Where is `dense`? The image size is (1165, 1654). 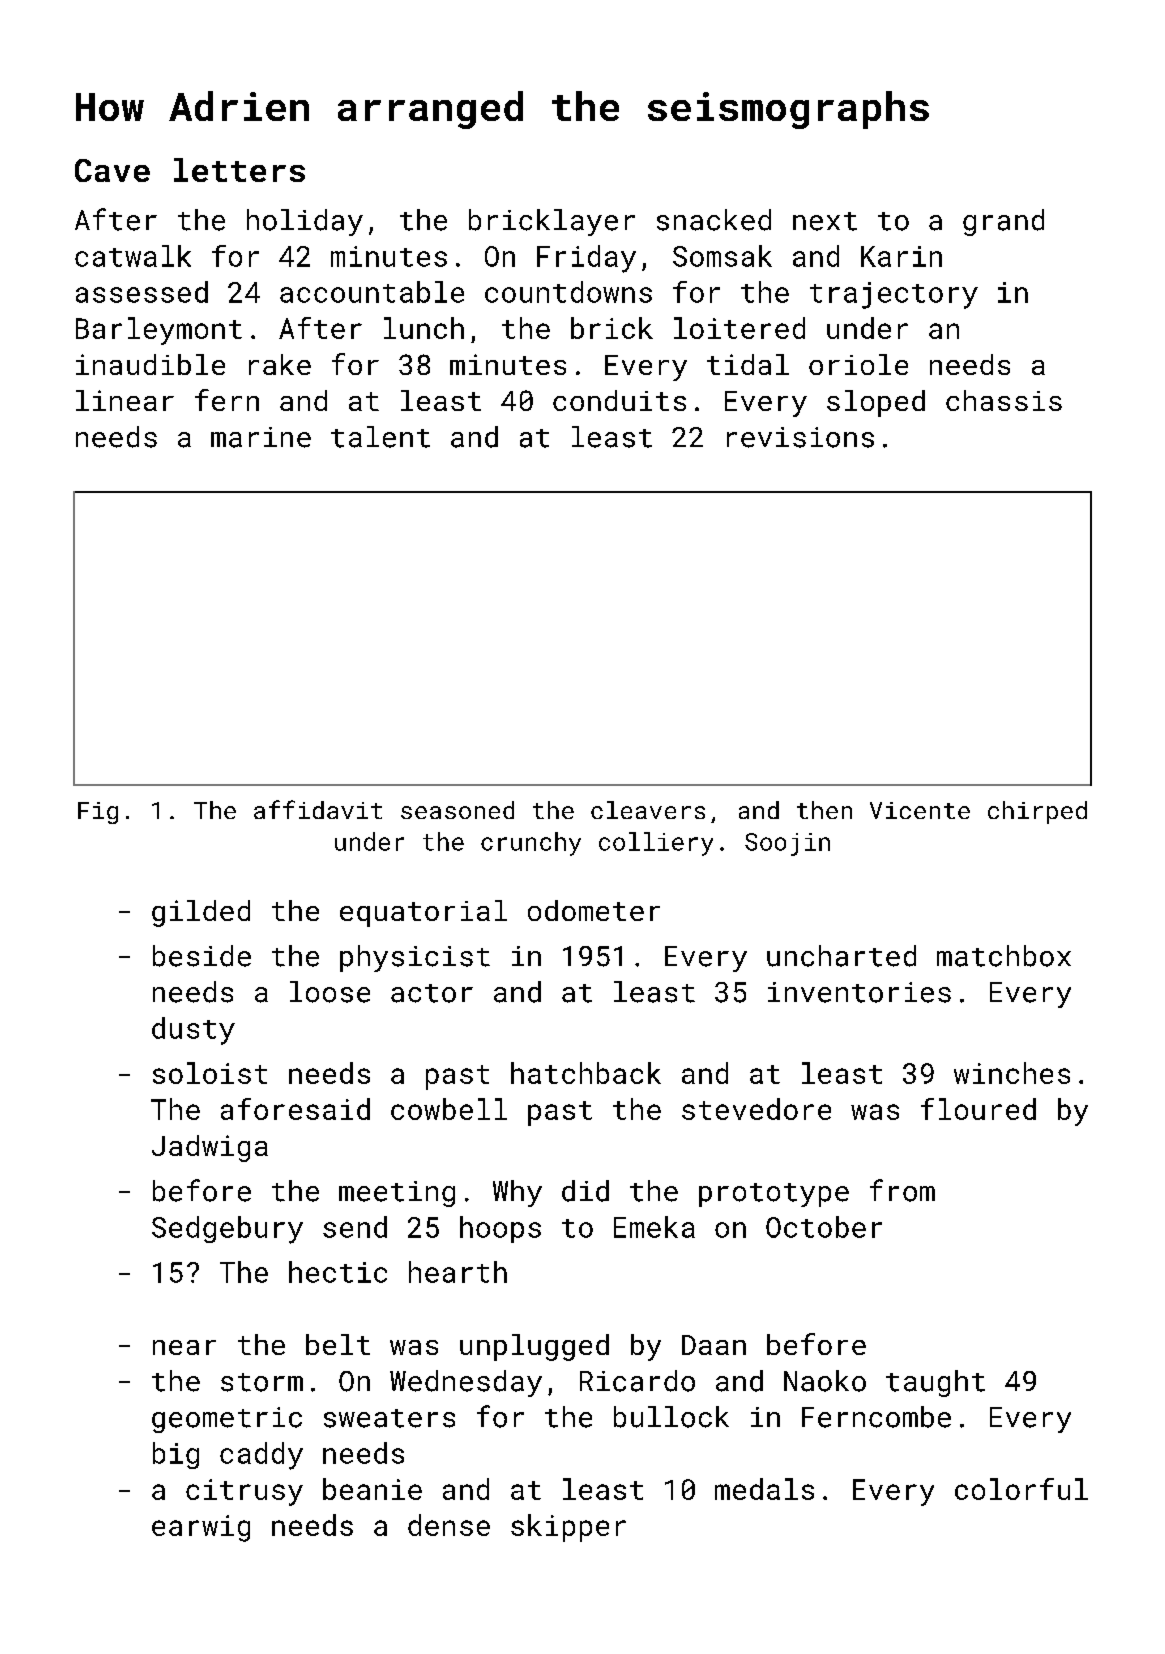 dense is located at coordinates (449, 1525).
